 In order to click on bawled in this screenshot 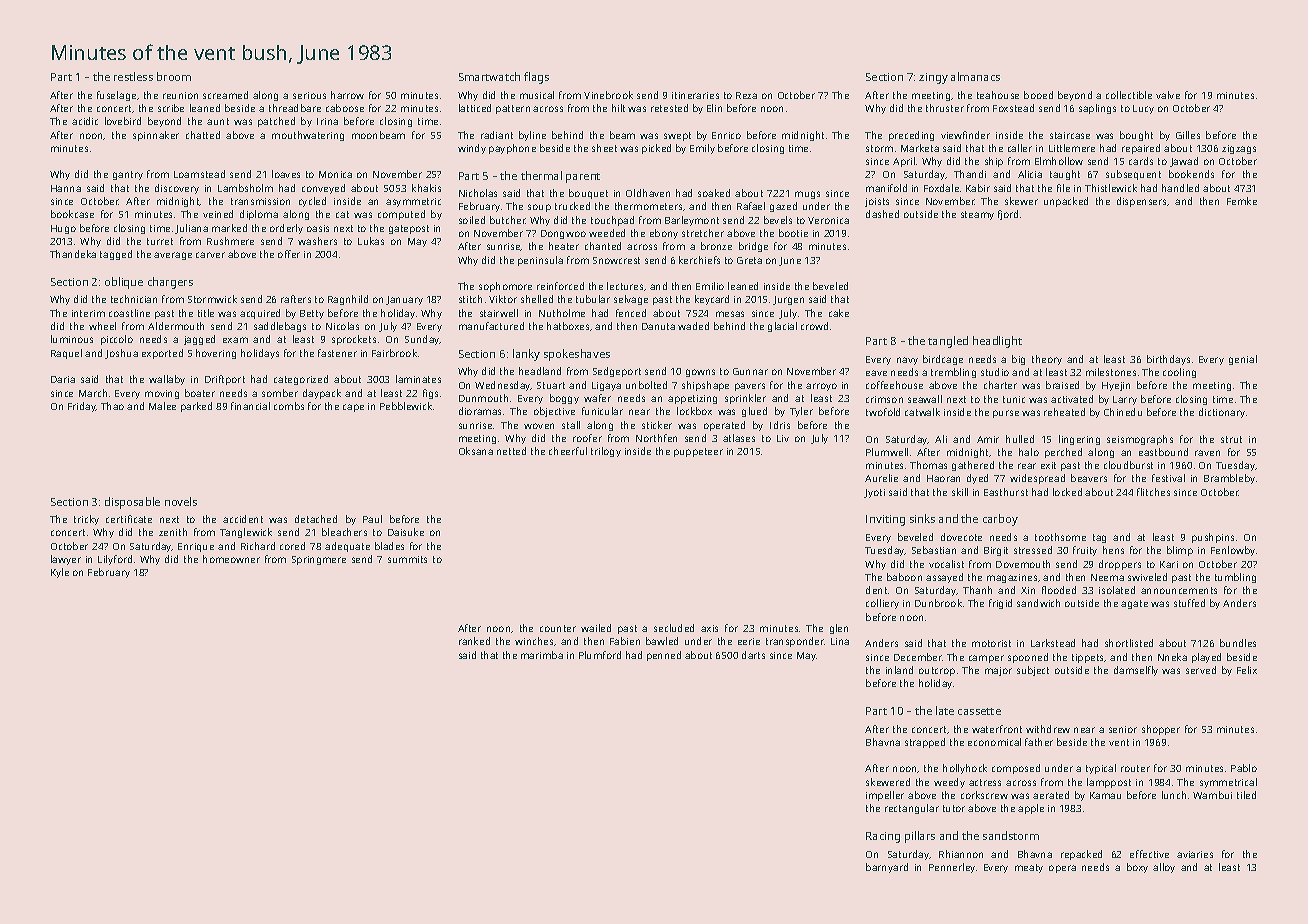, I will do `click(662, 641)`.
